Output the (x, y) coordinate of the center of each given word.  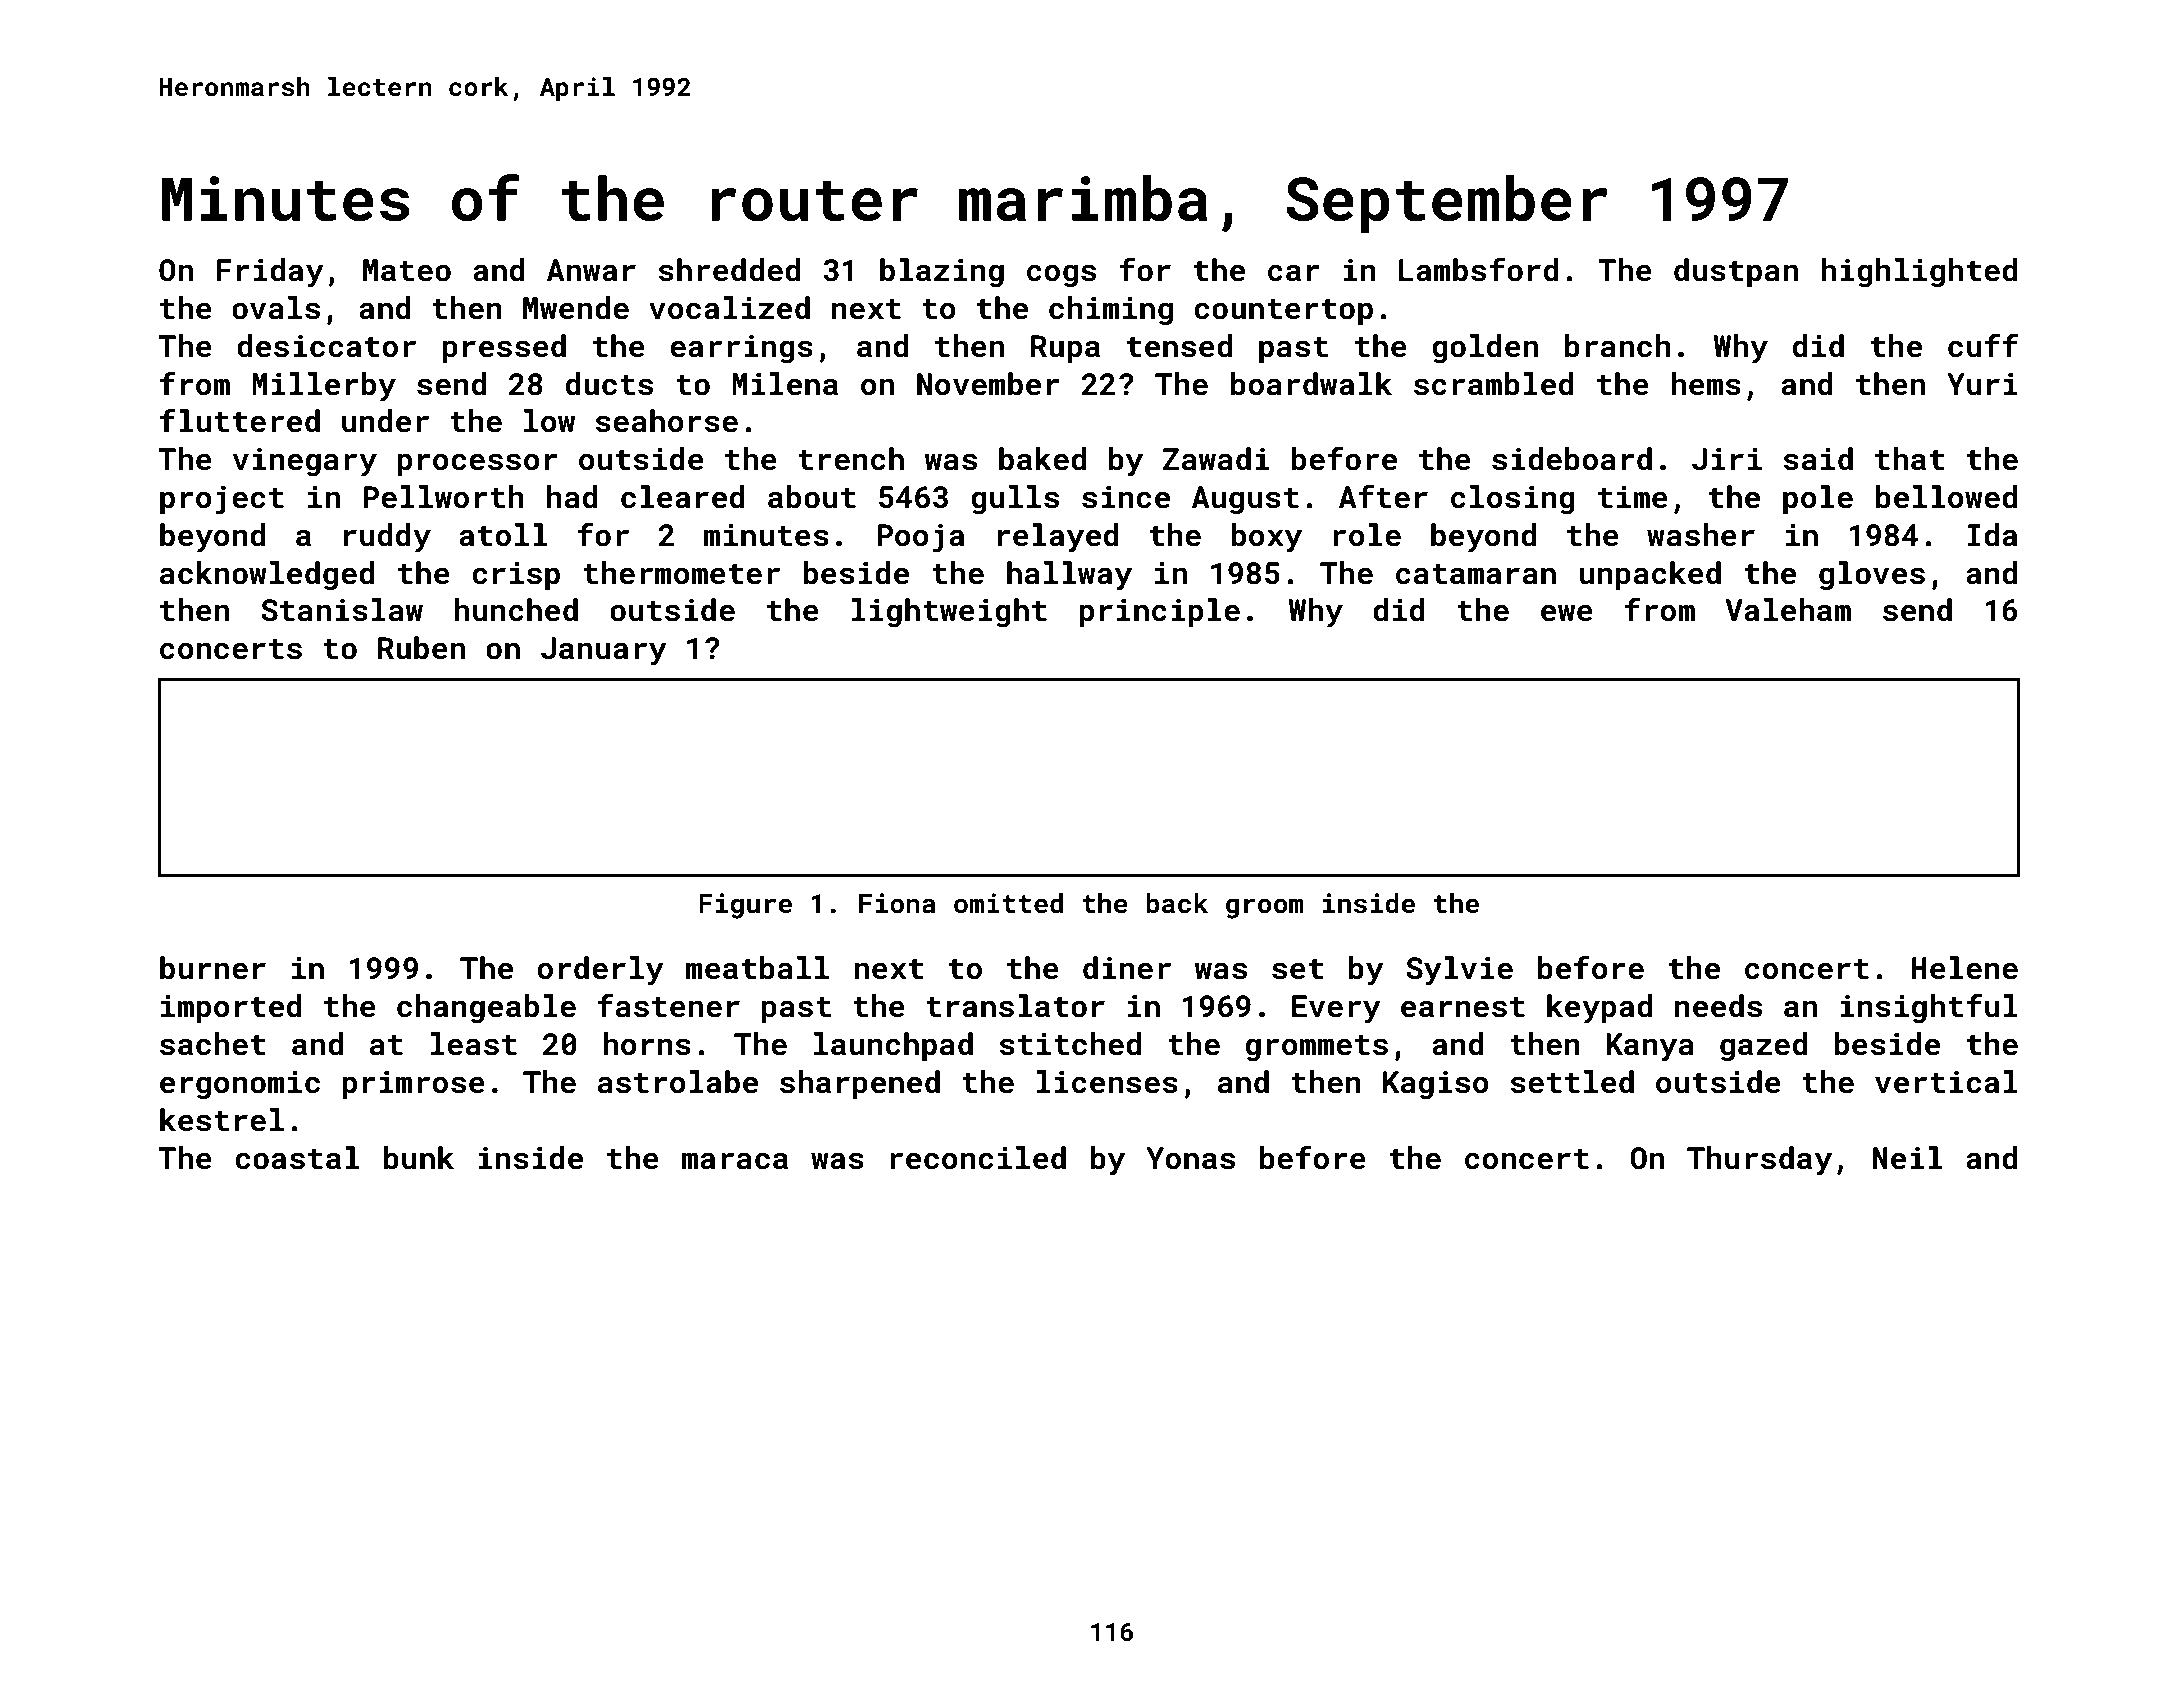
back (1177, 903)
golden (1485, 349)
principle (1159, 612)
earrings (741, 349)
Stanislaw (342, 610)
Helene (1965, 968)
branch (1618, 346)
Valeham (1788, 610)
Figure (745, 906)
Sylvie (1459, 971)
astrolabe (678, 1082)
